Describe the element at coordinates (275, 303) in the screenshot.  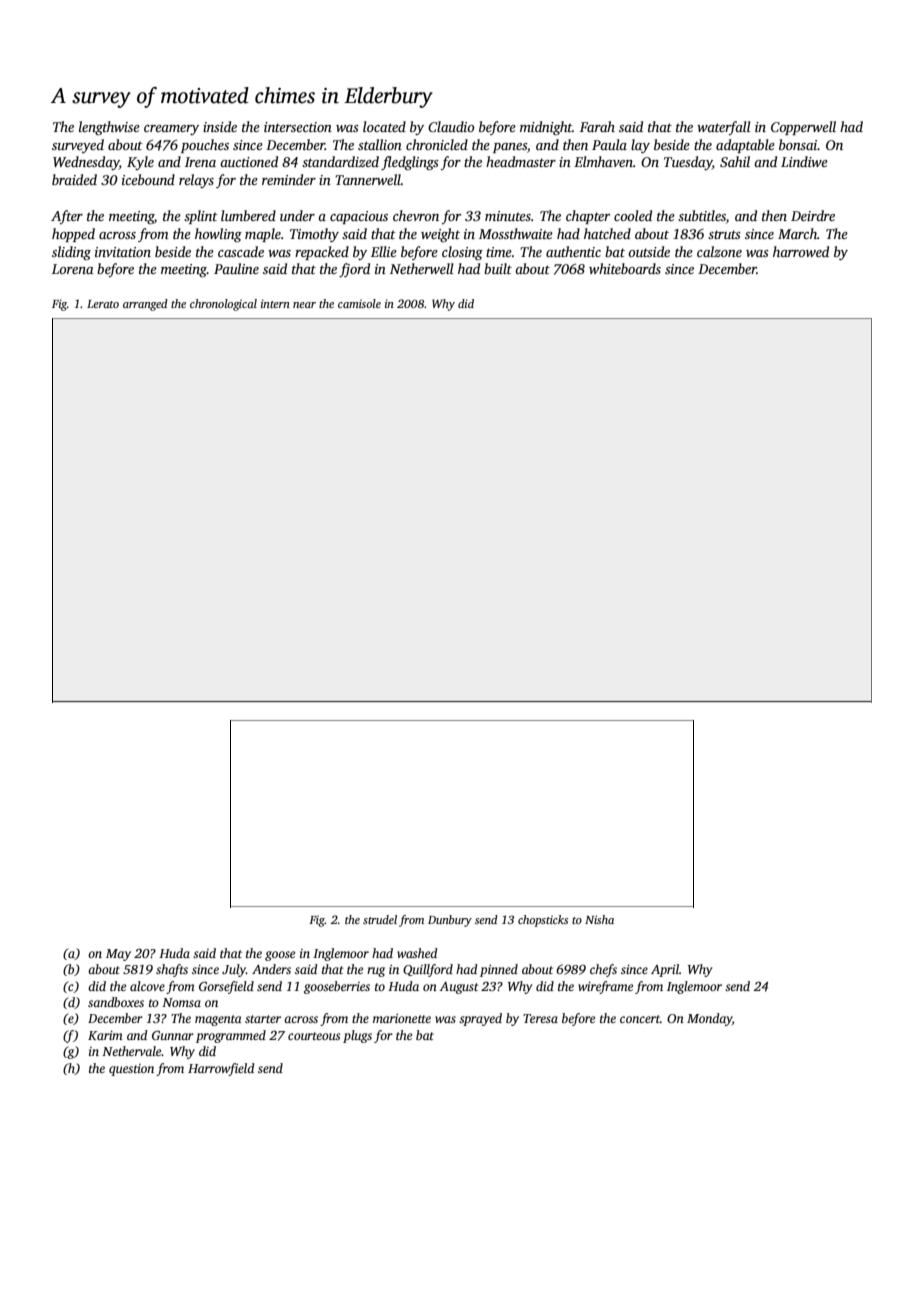
I see `intern` at that location.
